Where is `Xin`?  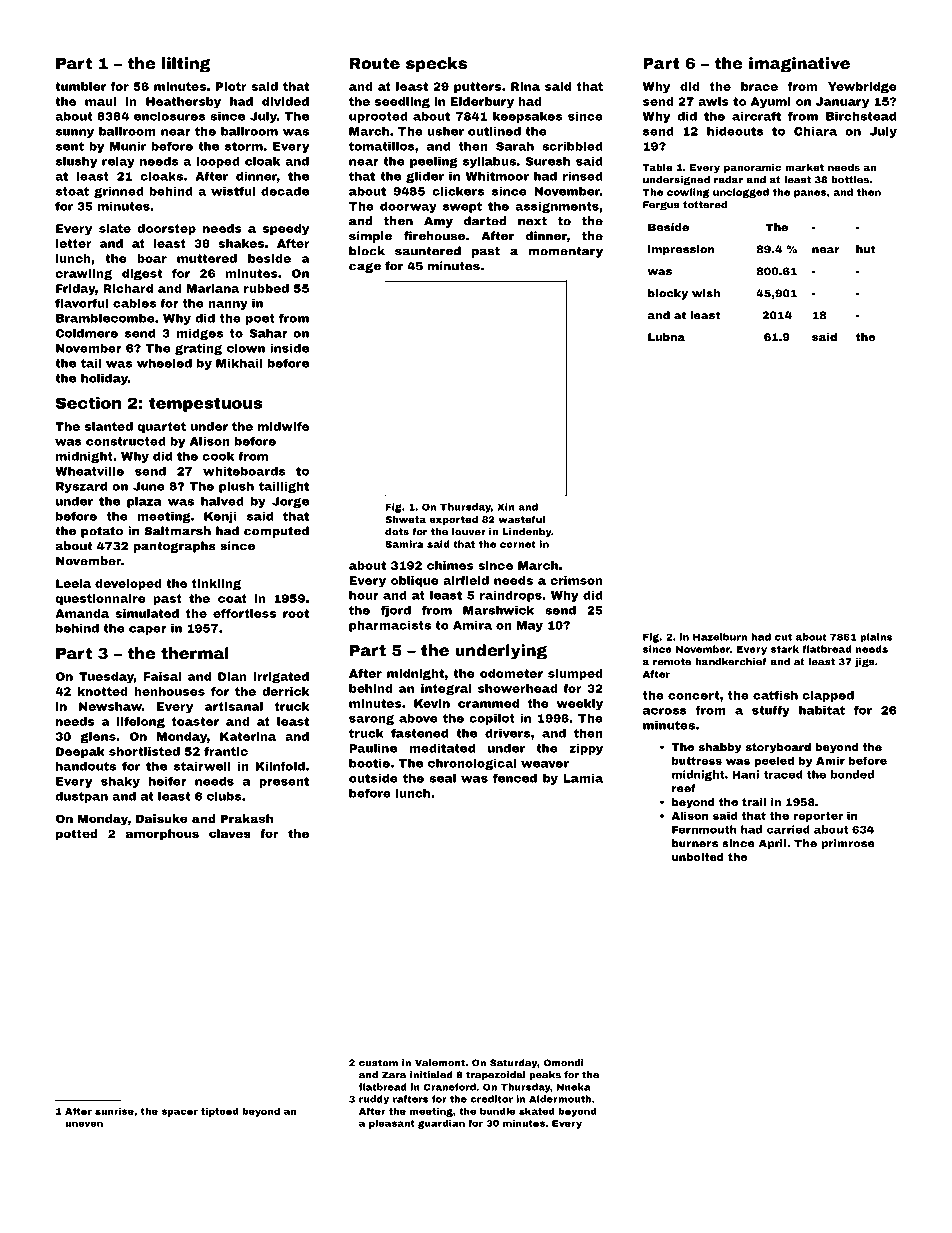 Xin is located at coordinates (506, 507).
